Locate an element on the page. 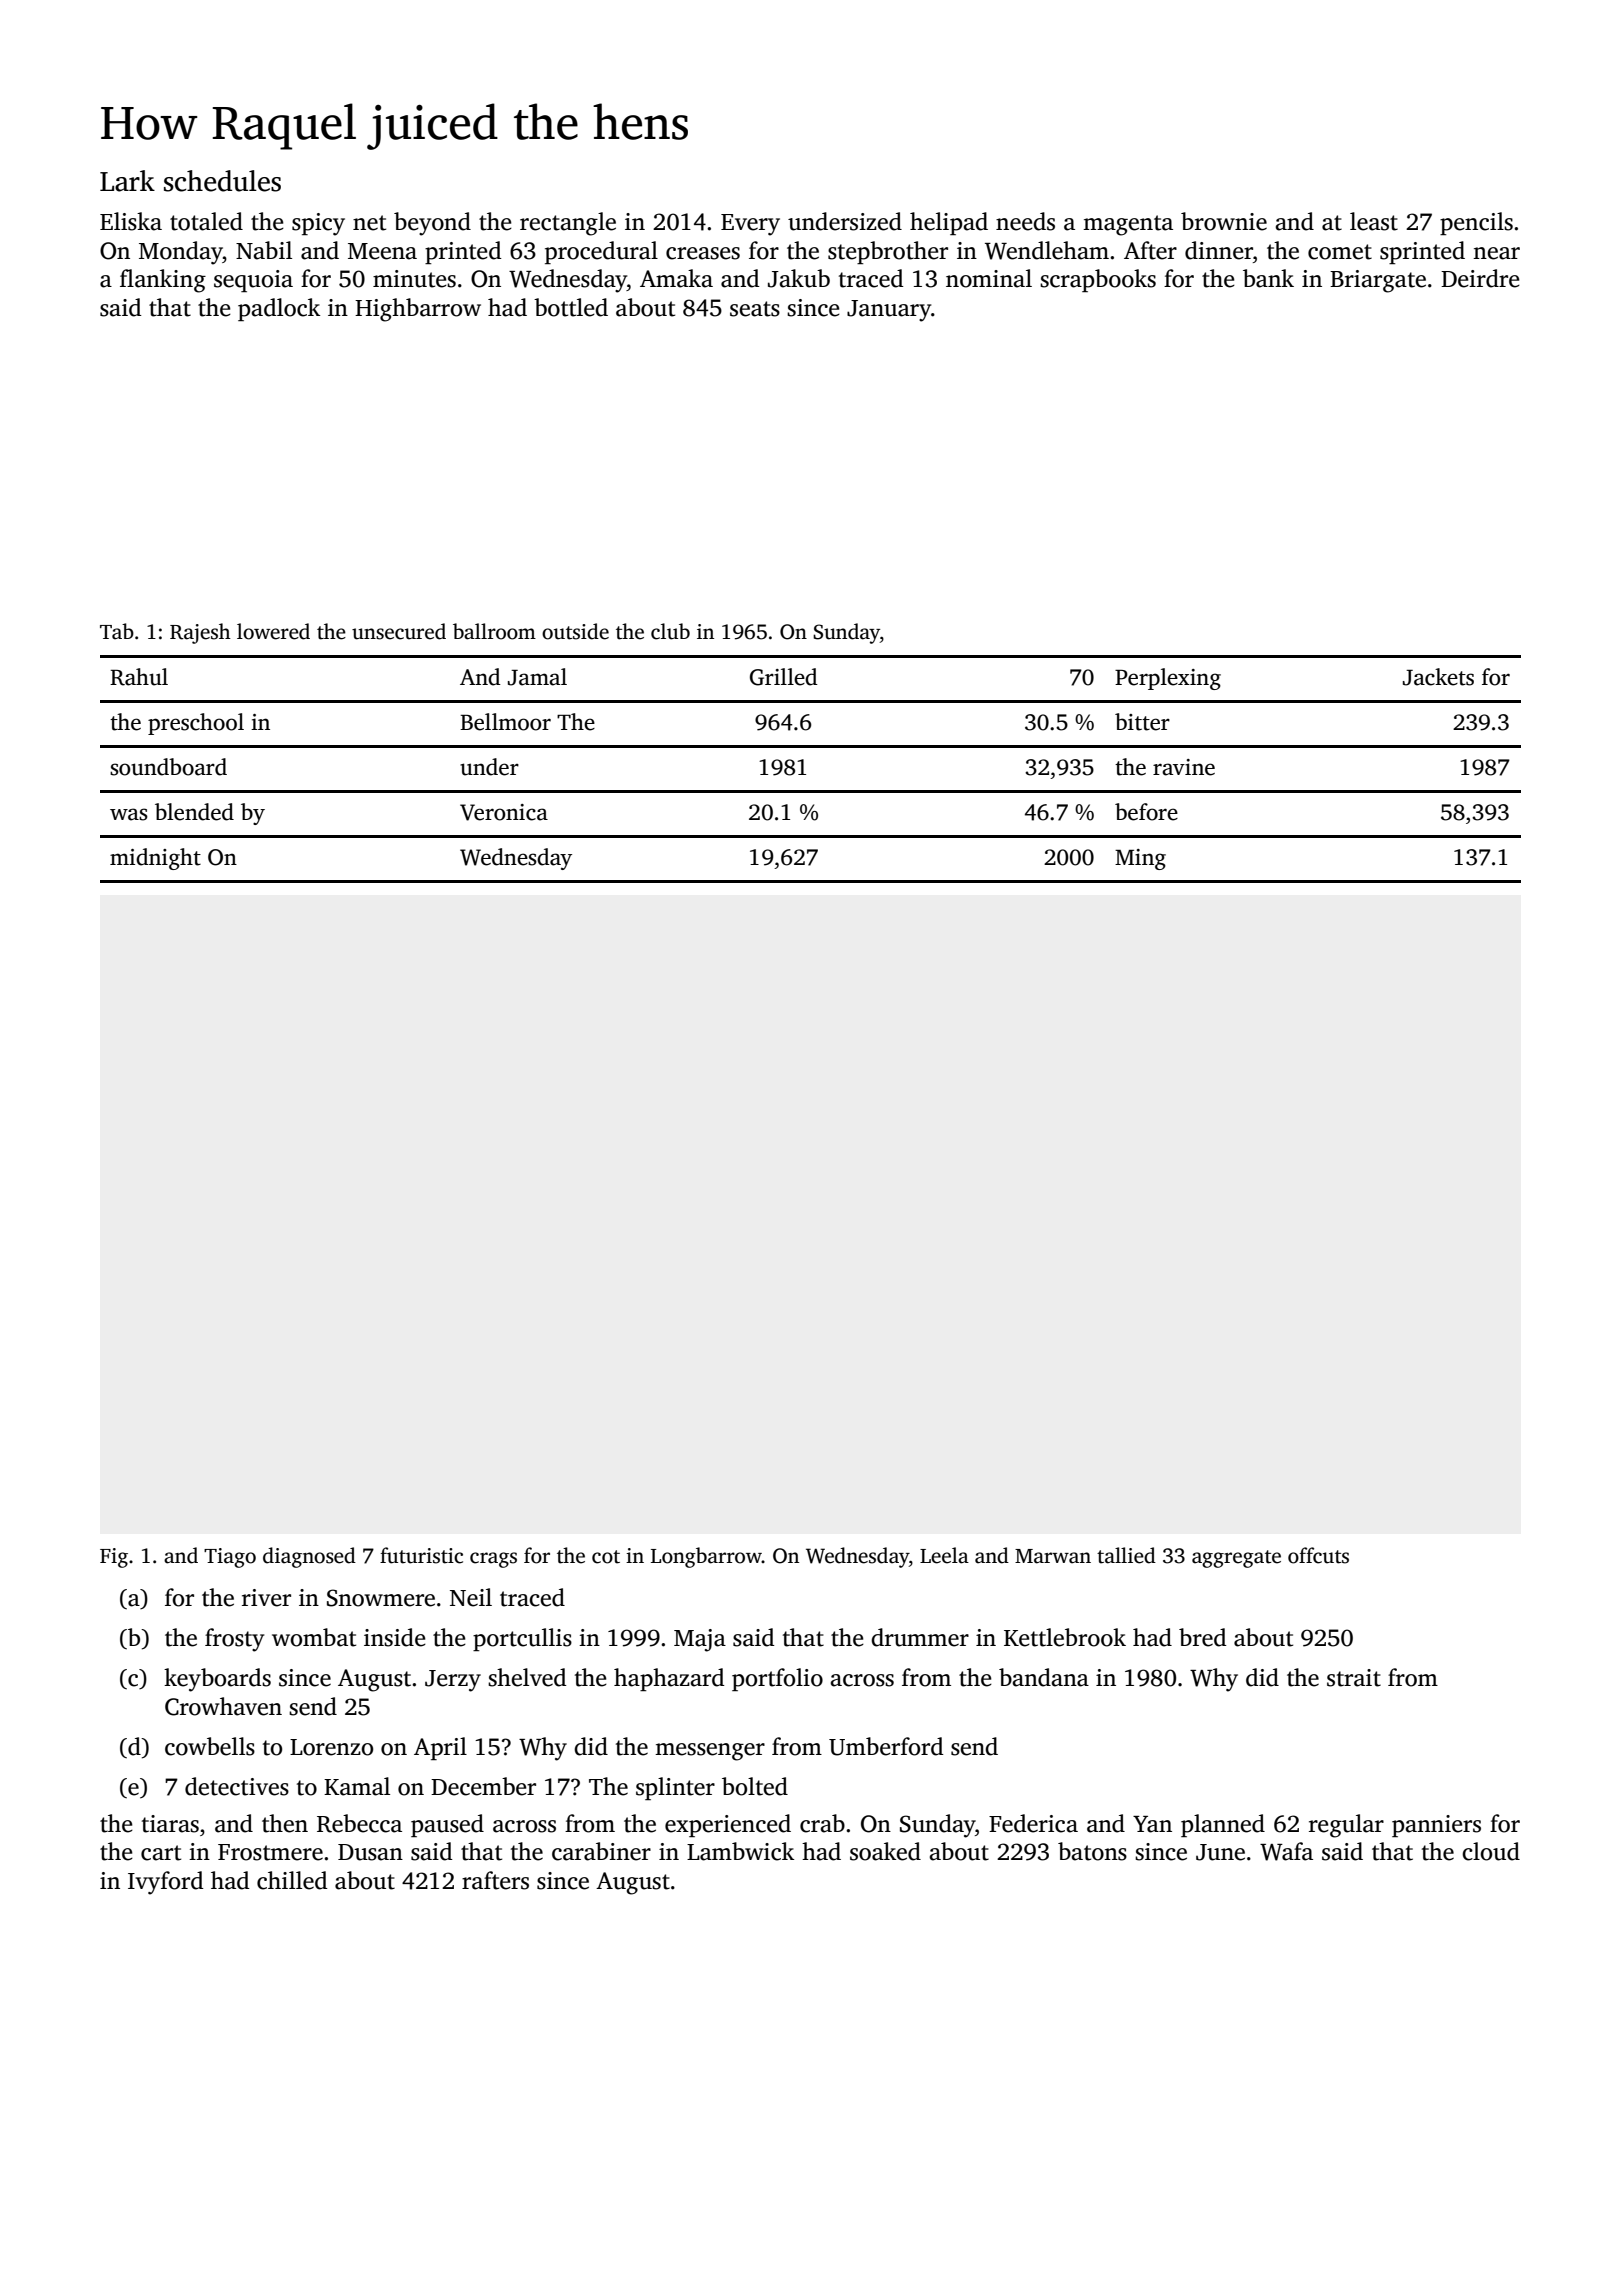  carabiner is located at coordinates (601, 1851).
